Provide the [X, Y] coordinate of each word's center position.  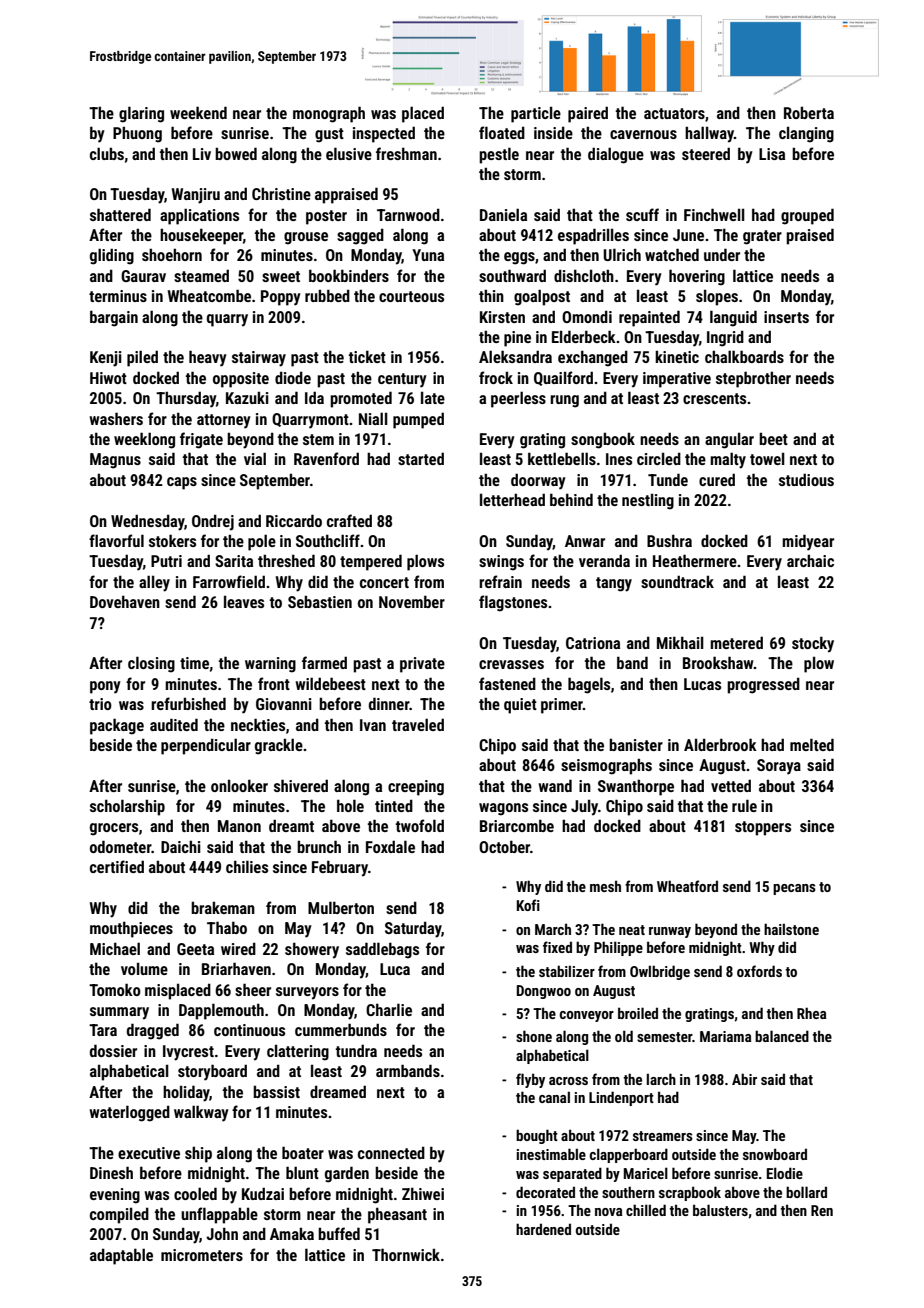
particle [536, 114]
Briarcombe [517, 825]
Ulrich [622, 254]
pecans [794, 889]
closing [151, 664]
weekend [198, 112]
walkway [201, 1113]
